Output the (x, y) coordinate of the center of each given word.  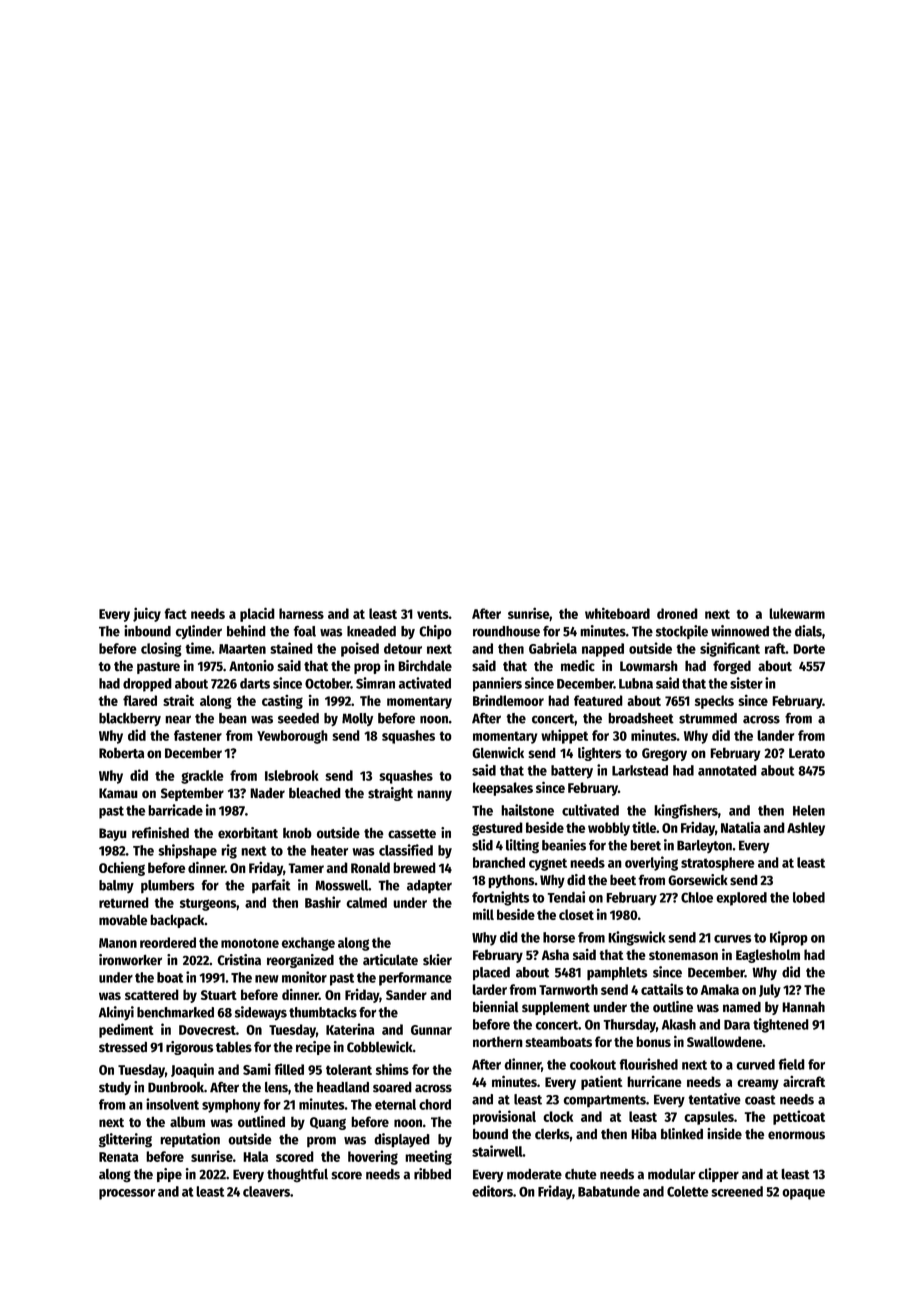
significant (730, 649)
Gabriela (553, 648)
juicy (147, 614)
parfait (271, 886)
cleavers (266, 1191)
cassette (412, 834)
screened (737, 1191)
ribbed (432, 1174)
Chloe (697, 897)
